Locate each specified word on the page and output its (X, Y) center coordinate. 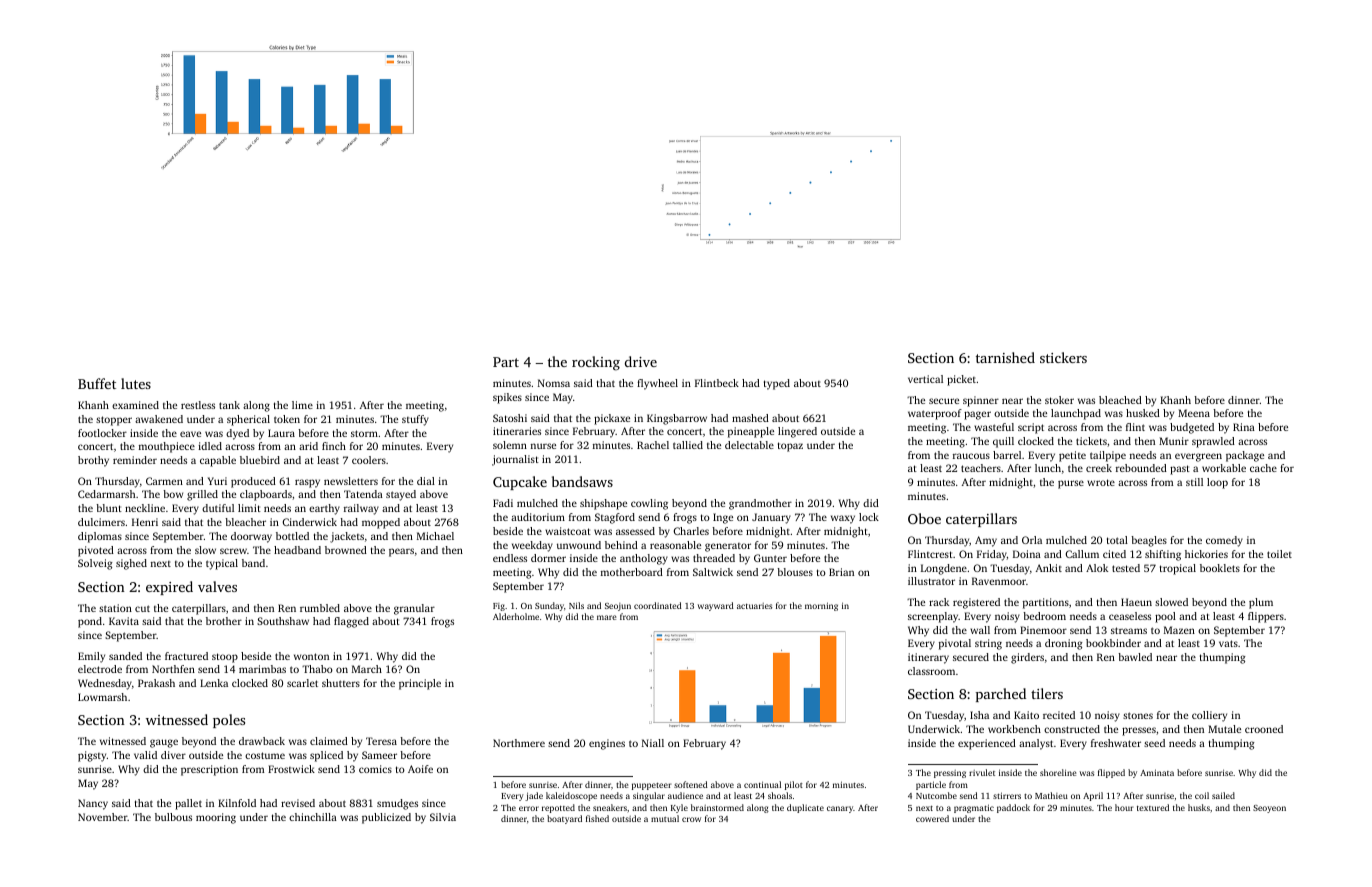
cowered (932, 818)
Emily (91, 657)
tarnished (1005, 357)
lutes (136, 383)
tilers (1047, 693)
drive (641, 361)
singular (649, 796)
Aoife (420, 769)
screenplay (933, 617)
